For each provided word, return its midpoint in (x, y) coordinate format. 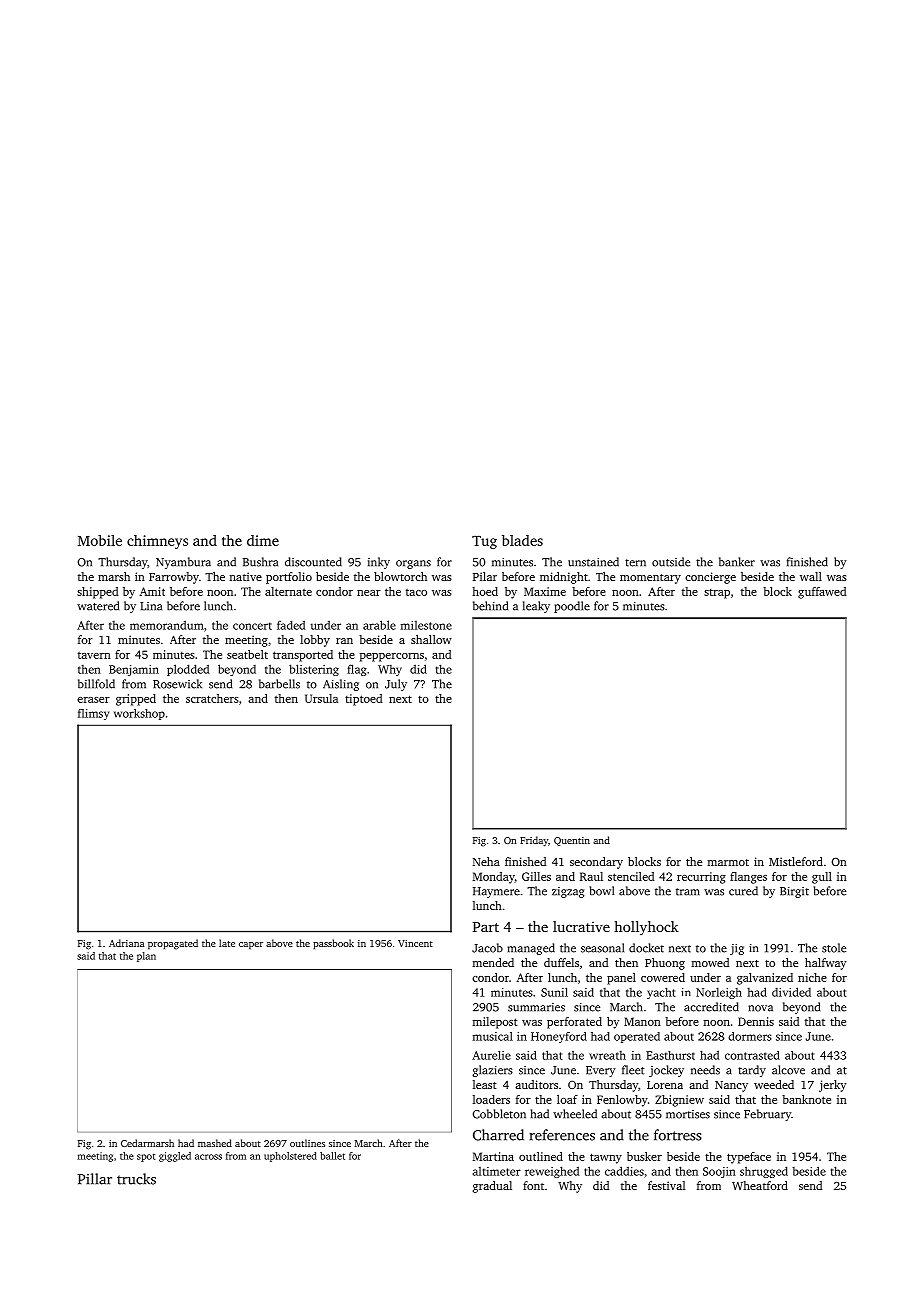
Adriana (126, 943)
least (484, 1084)
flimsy (93, 714)
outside (671, 562)
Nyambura (183, 563)
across (208, 1157)
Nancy (731, 1086)
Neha (486, 861)
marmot (728, 862)
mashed (215, 1143)
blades (522, 540)
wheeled (575, 1114)
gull (822, 878)
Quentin (572, 841)
